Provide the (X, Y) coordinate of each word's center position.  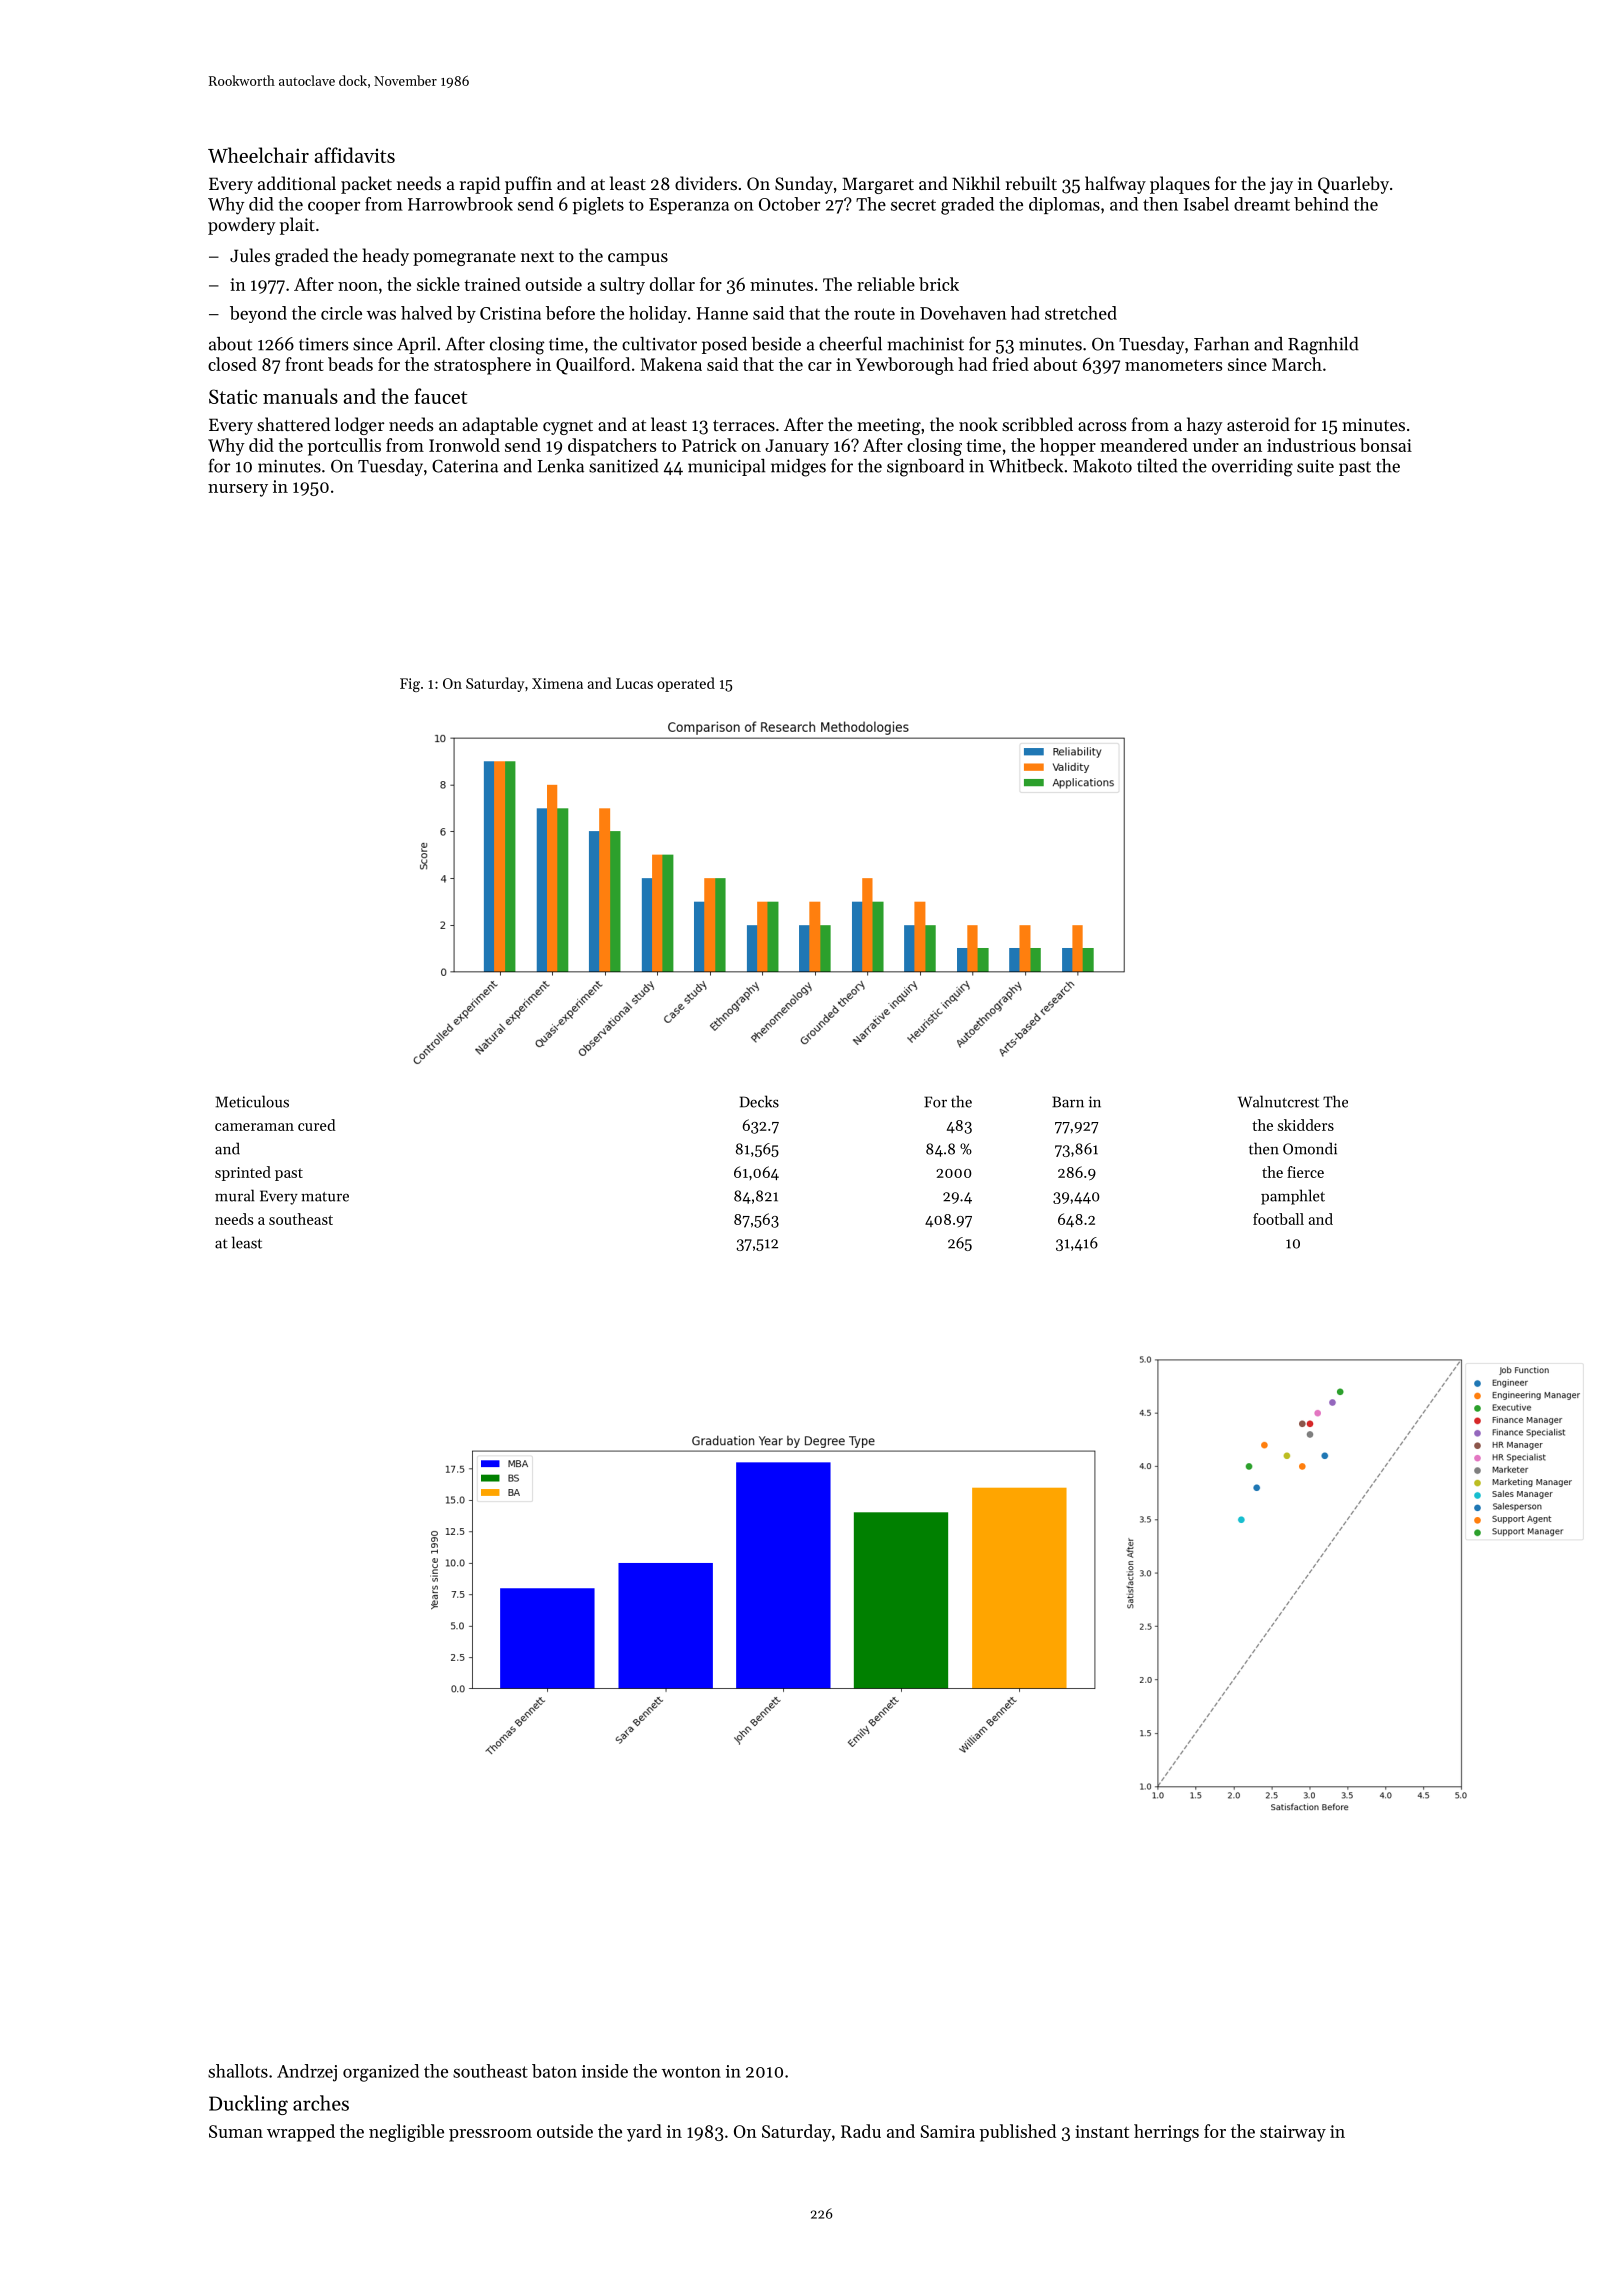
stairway (1293, 2133)
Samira (948, 2131)
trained (492, 284)
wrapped (301, 2133)
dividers (706, 183)
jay (1281, 185)
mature (325, 1197)
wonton (691, 2072)
